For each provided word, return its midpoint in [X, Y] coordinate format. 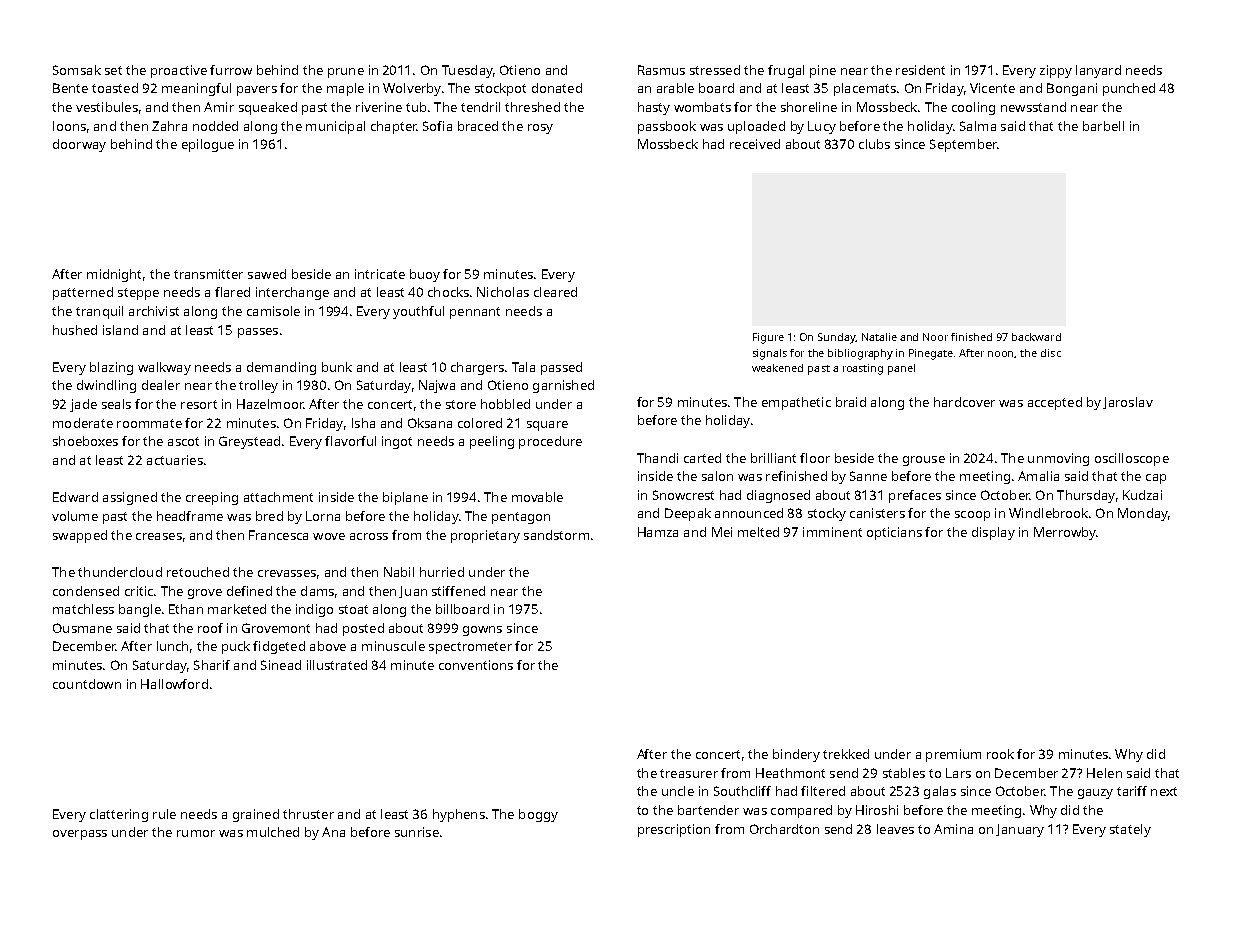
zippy [1056, 71]
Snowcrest [683, 495]
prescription [674, 830]
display [993, 533]
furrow [231, 70]
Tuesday [467, 71]
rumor [196, 833]
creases [159, 536]
